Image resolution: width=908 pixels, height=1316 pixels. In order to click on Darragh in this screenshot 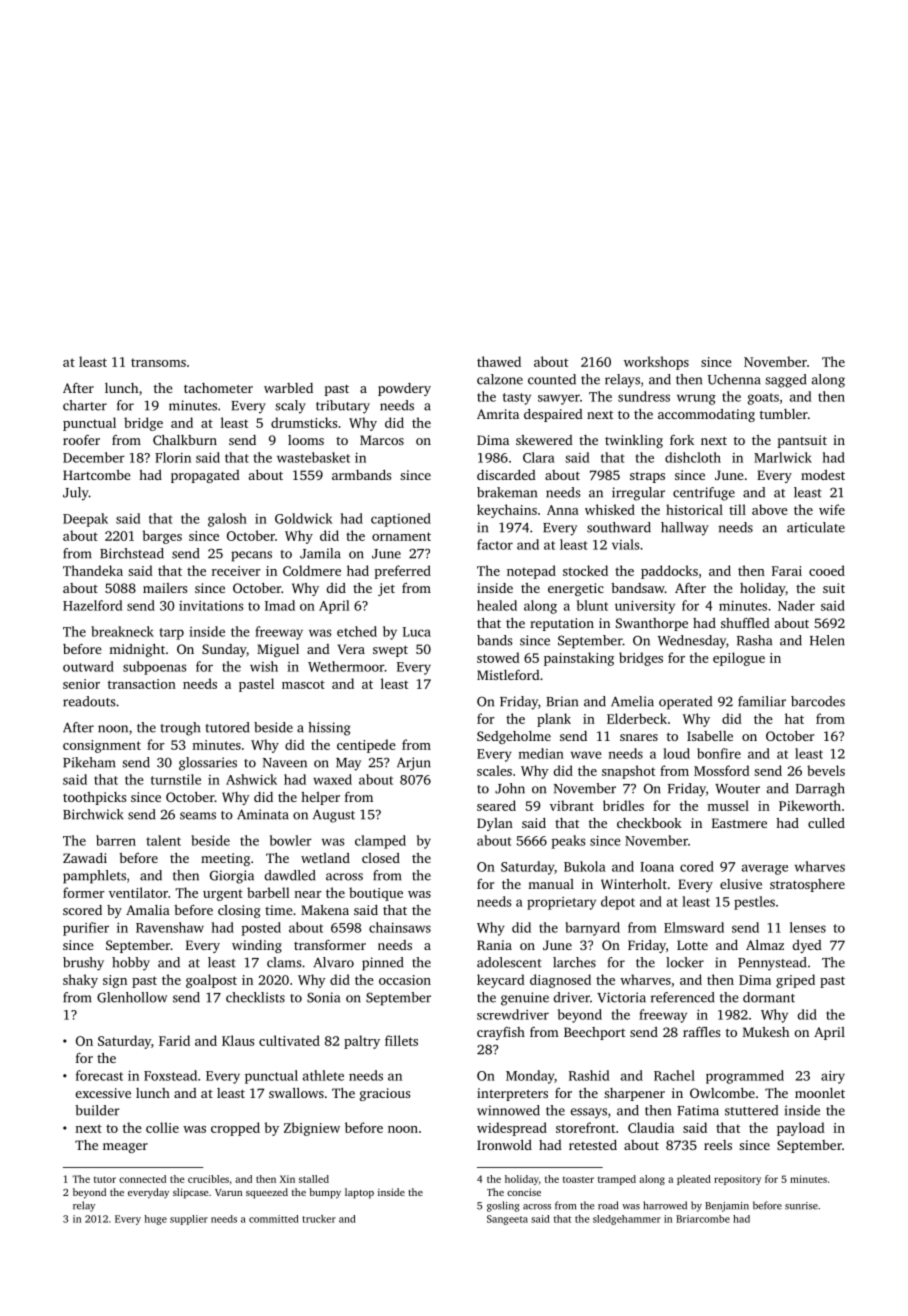, I will do `click(820, 790)`.
